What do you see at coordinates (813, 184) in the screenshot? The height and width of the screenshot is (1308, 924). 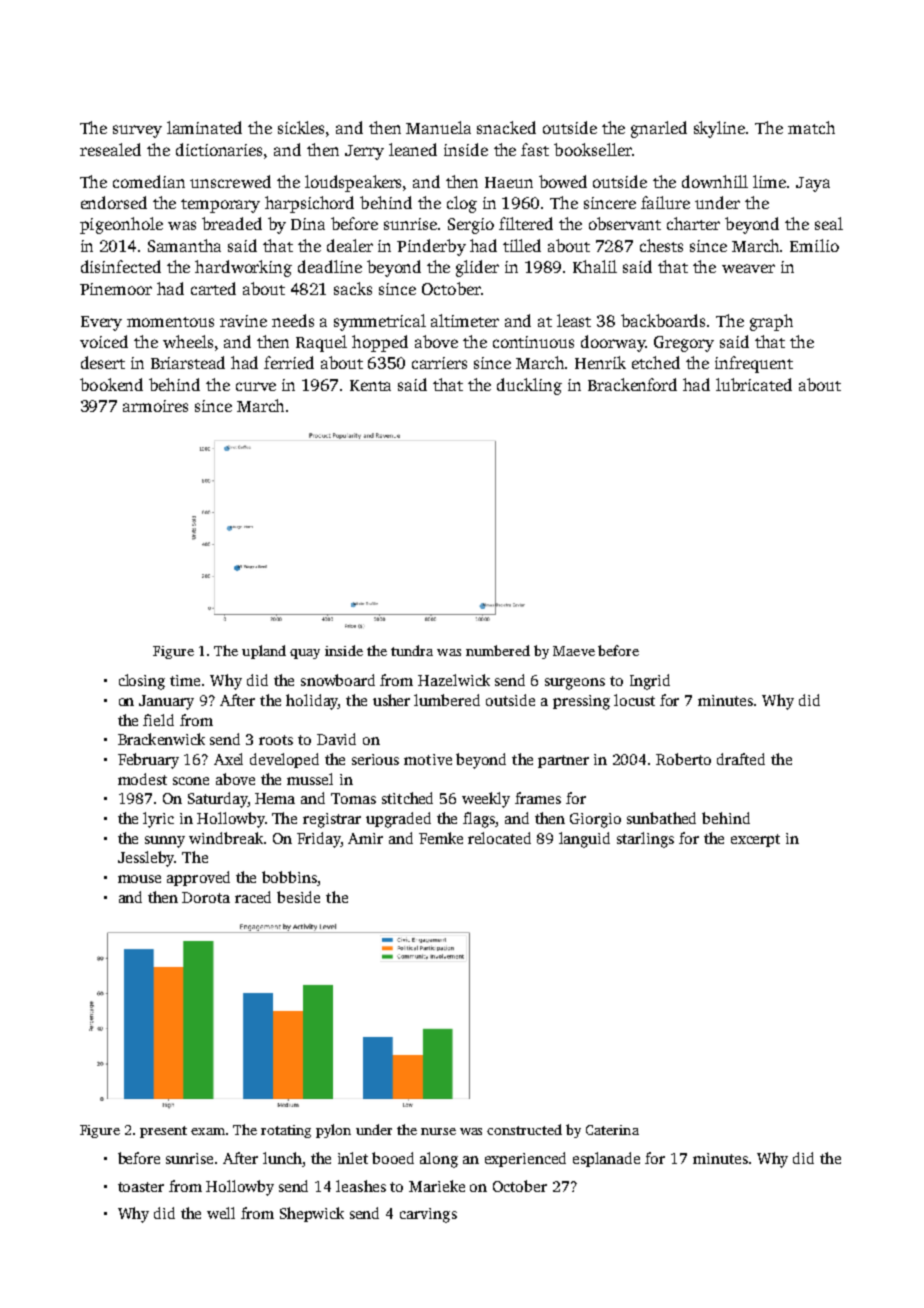 I see `Jaya` at bounding box center [813, 184].
